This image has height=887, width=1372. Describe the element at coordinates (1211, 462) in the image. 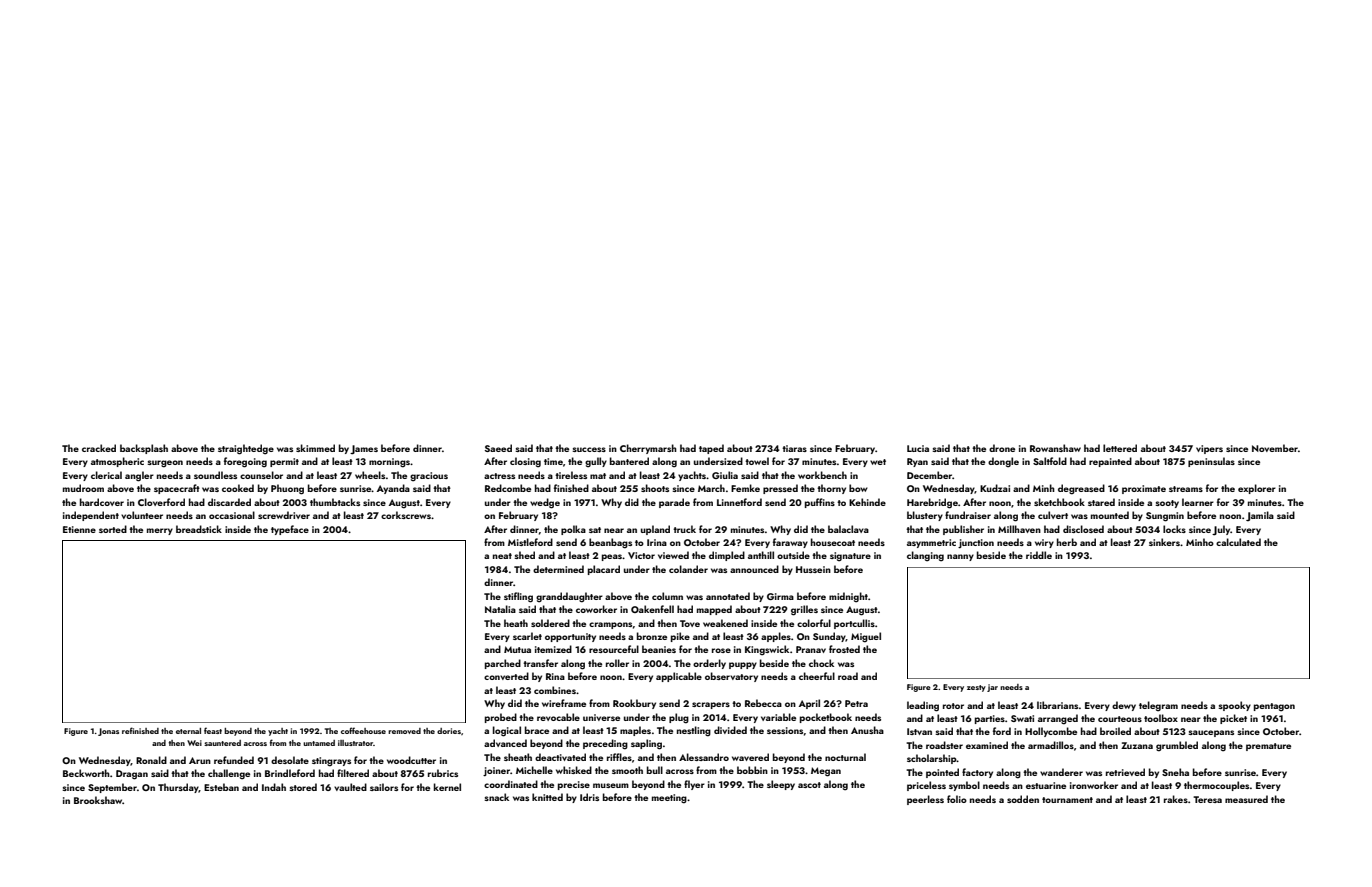

I see `peninsulas` at that location.
